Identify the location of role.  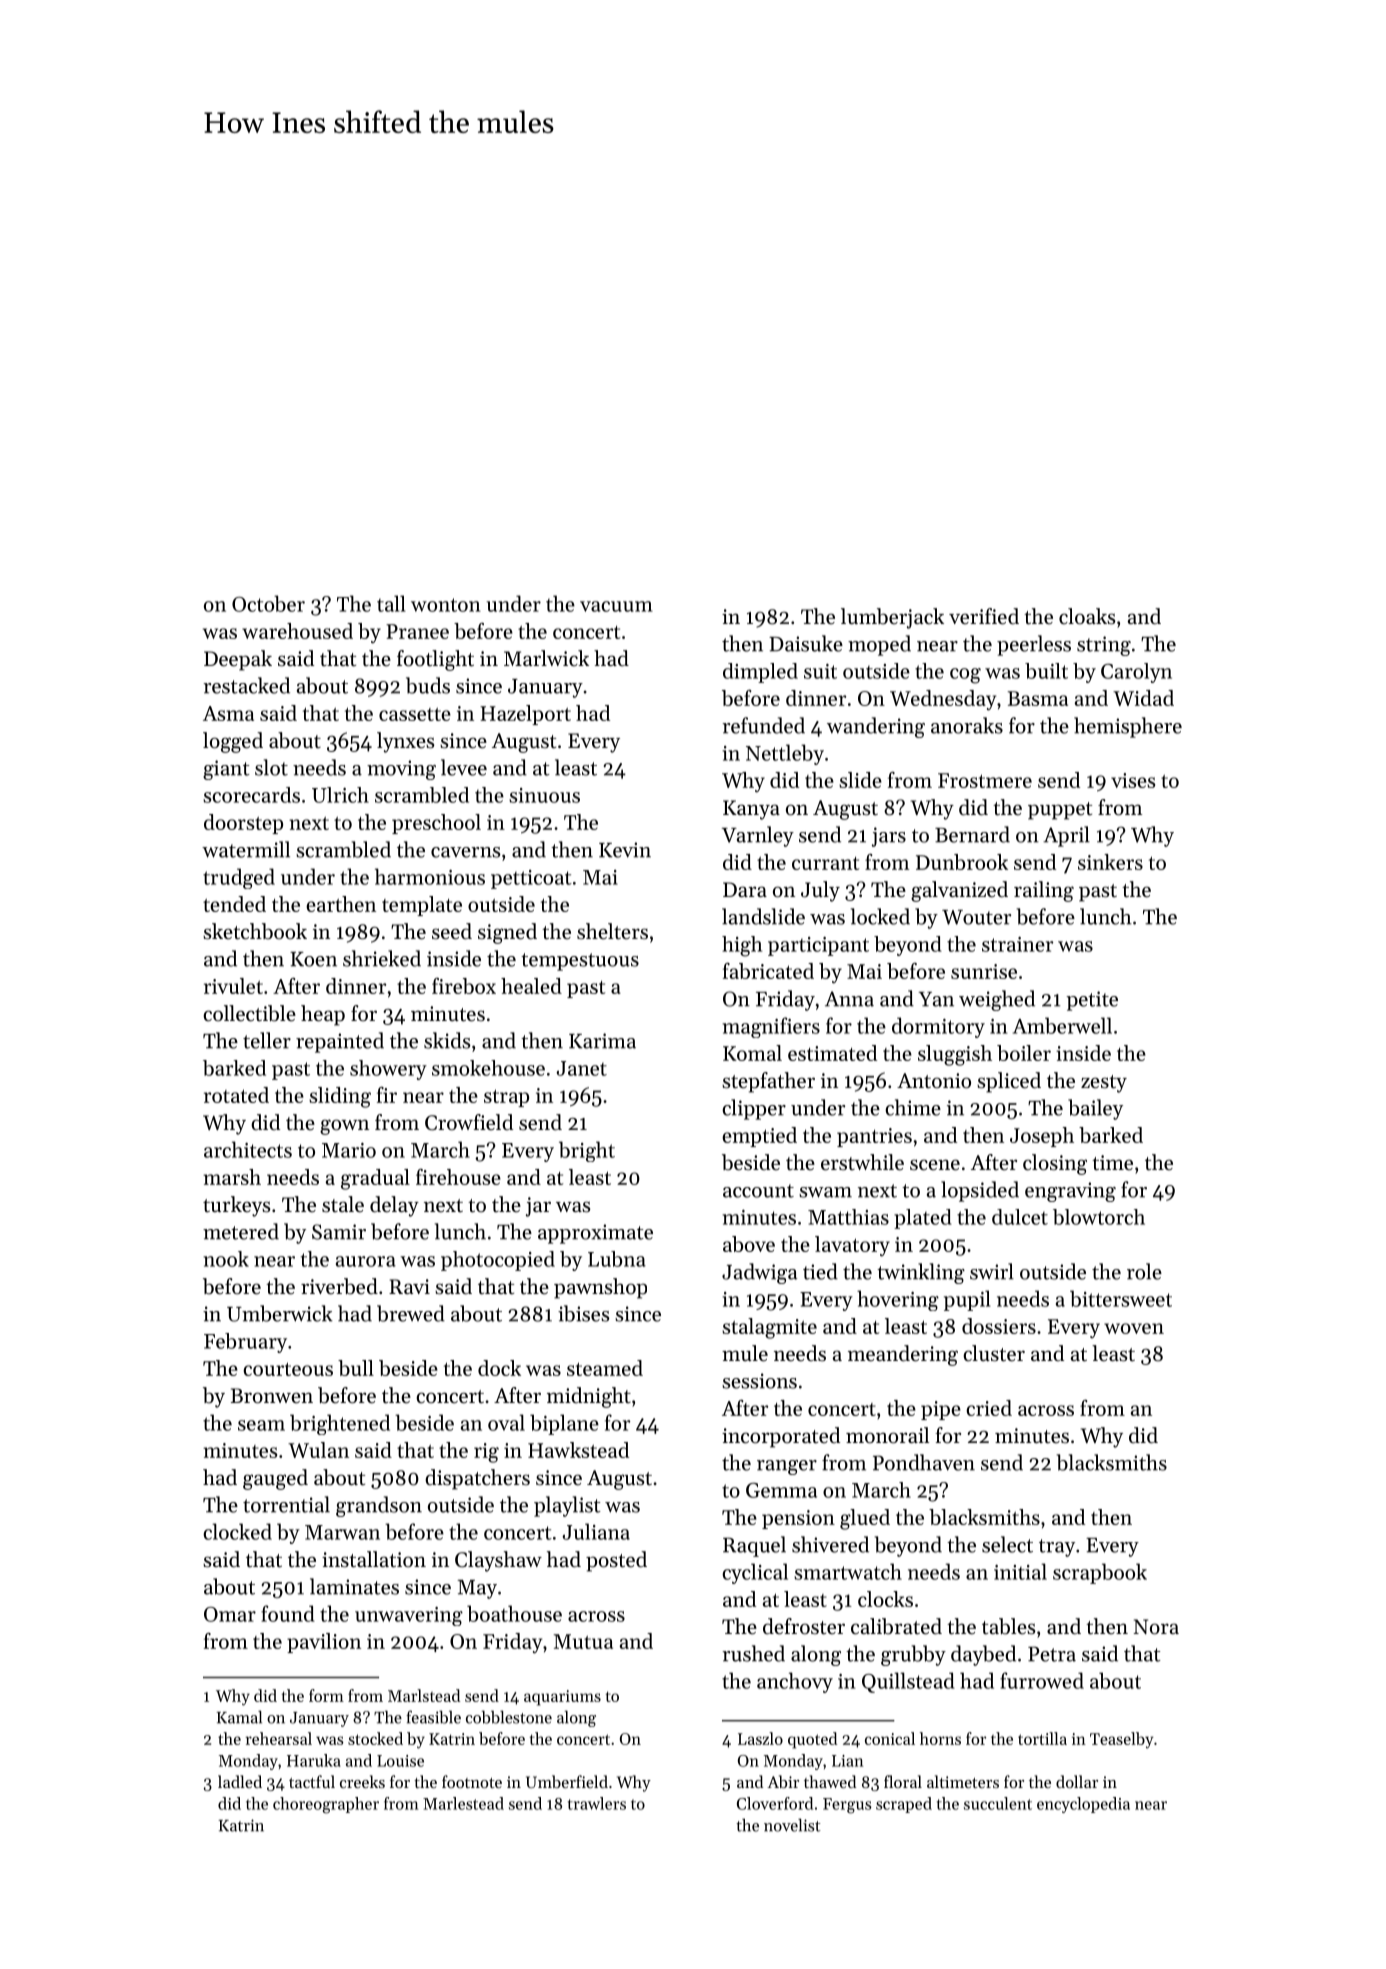
(1144, 1271).
